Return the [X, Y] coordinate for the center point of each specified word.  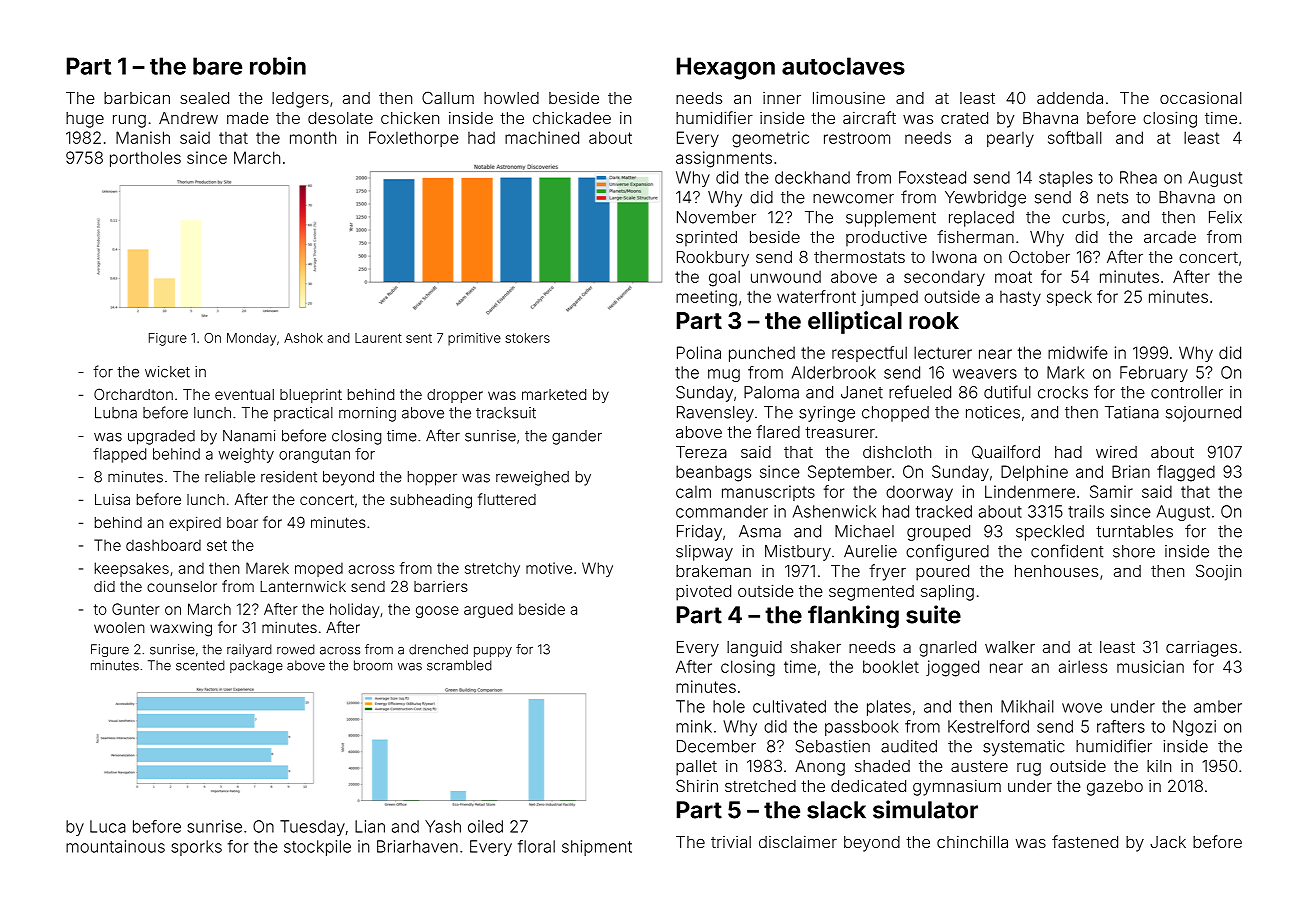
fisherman [975, 236]
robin [278, 65]
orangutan [314, 456]
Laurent [378, 338]
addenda [1070, 98]
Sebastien [832, 746]
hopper [432, 478]
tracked [944, 511]
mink [694, 726]
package [256, 666]
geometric [770, 139]
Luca [108, 826]
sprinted [706, 238]
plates [889, 708]
